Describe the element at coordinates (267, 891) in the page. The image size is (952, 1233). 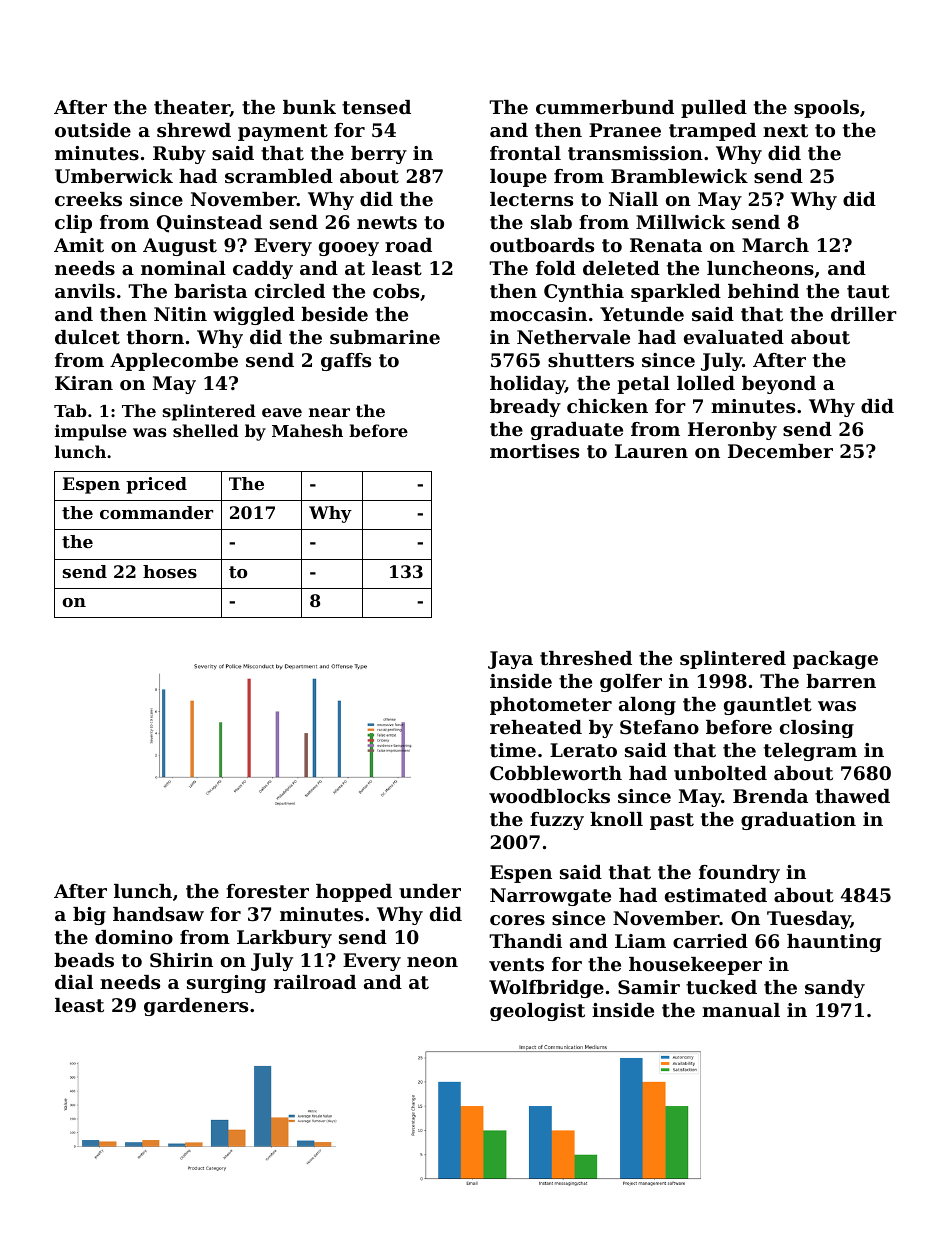
I see `forester` at that location.
